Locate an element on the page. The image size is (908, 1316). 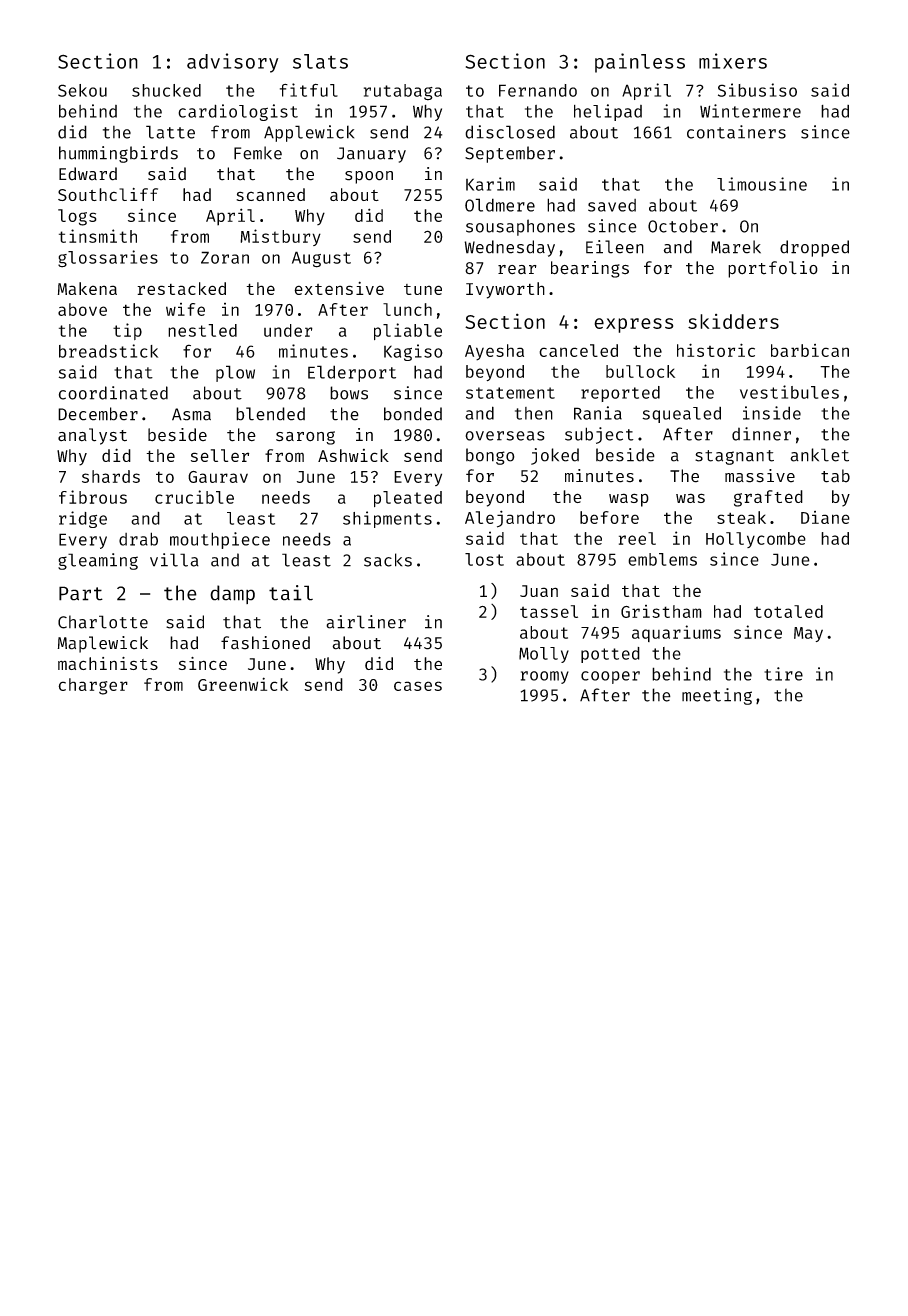
mouthpiece is located at coordinates (220, 540).
